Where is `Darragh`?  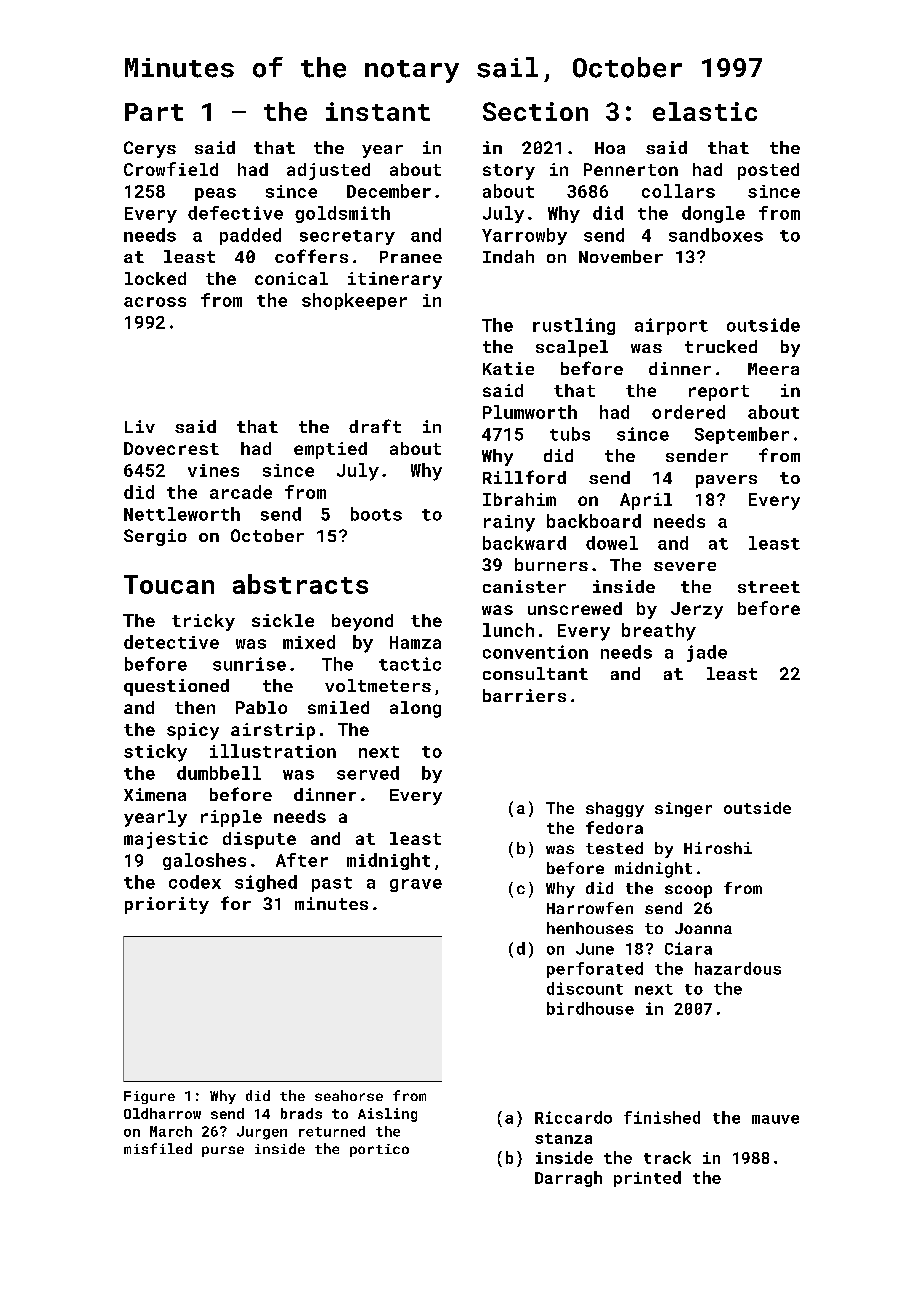 Darragh is located at coordinates (568, 1179).
